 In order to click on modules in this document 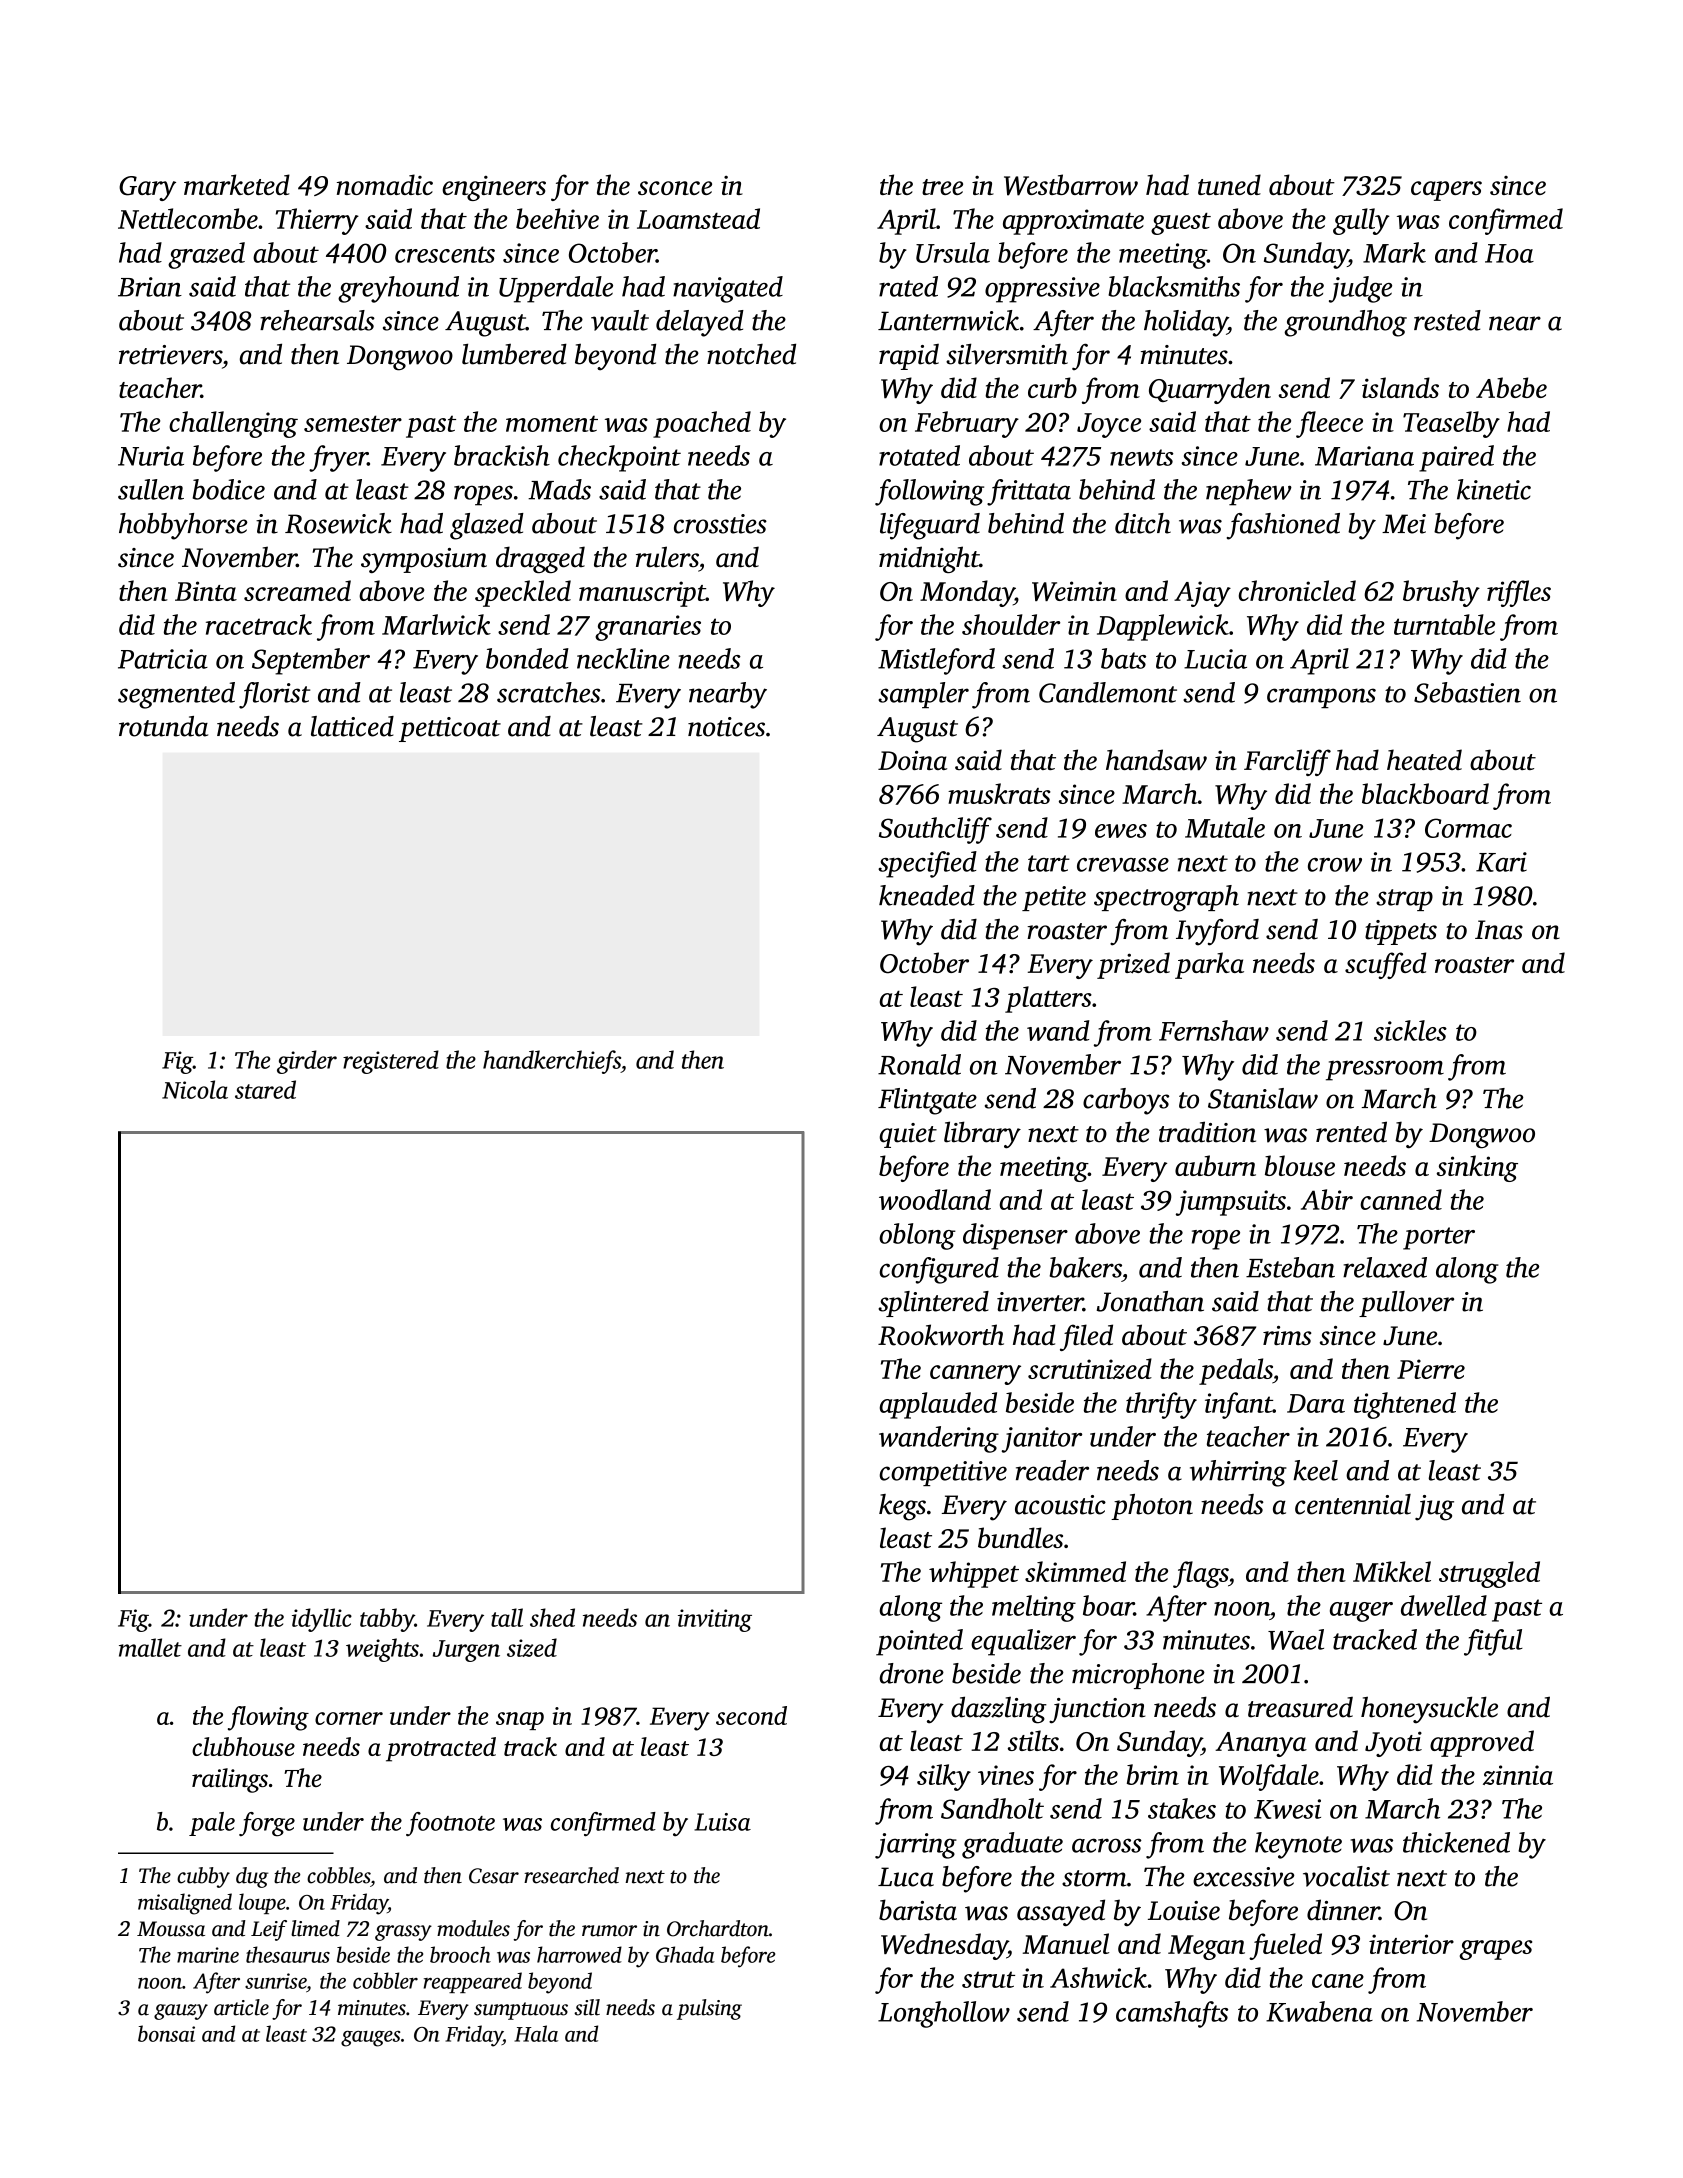, I will do `click(473, 1928)`.
